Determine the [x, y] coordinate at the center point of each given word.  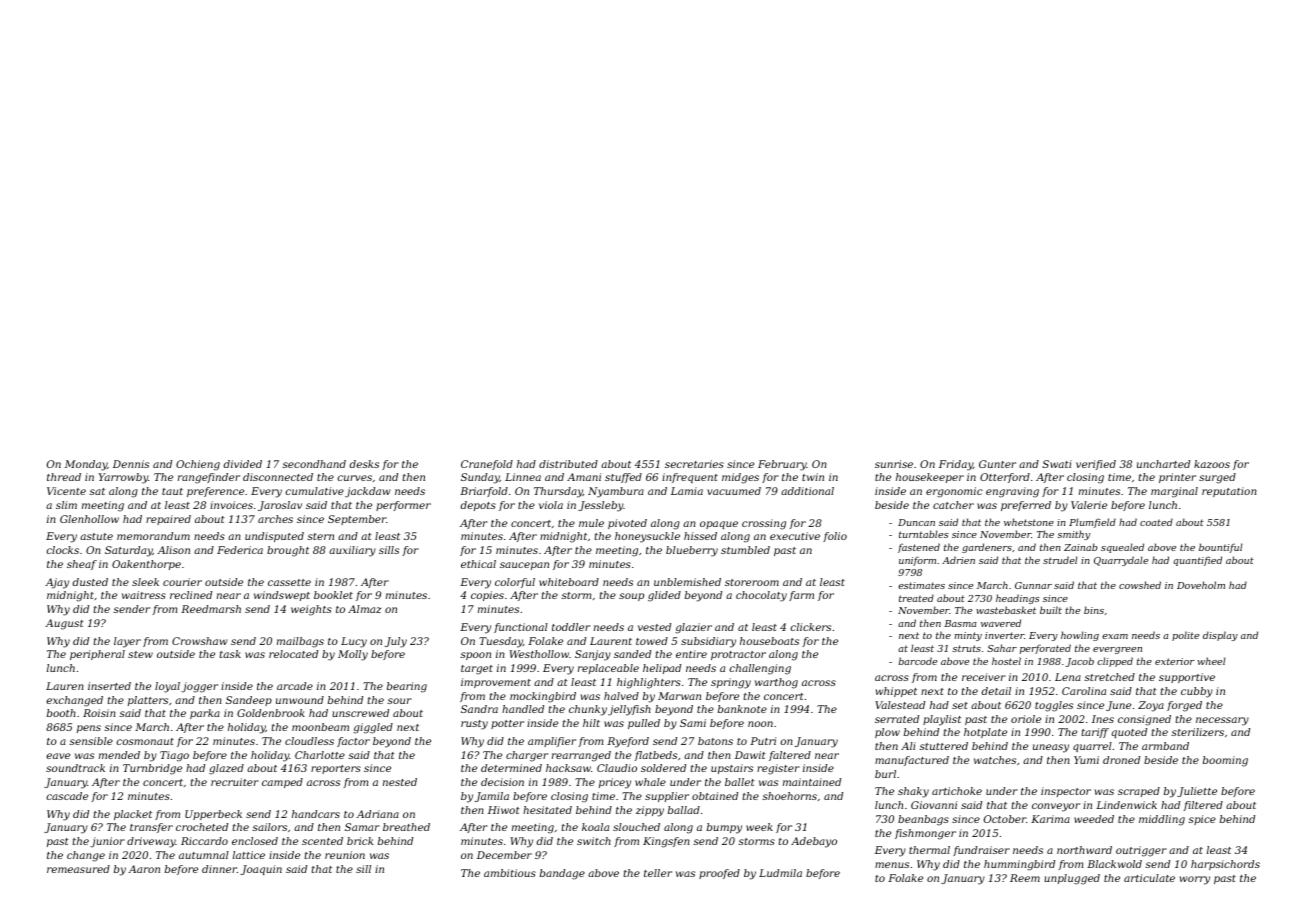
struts [966, 648]
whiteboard [569, 582]
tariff [1095, 733]
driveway [151, 842]
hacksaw [568, 768]
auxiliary [352, 551]
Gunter [997, 464]
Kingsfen [666, 842]
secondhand [314, 464]
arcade [295, 686]
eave [58, 756]
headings [1017, 599]
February [782, 465]
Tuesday [501, 642]
